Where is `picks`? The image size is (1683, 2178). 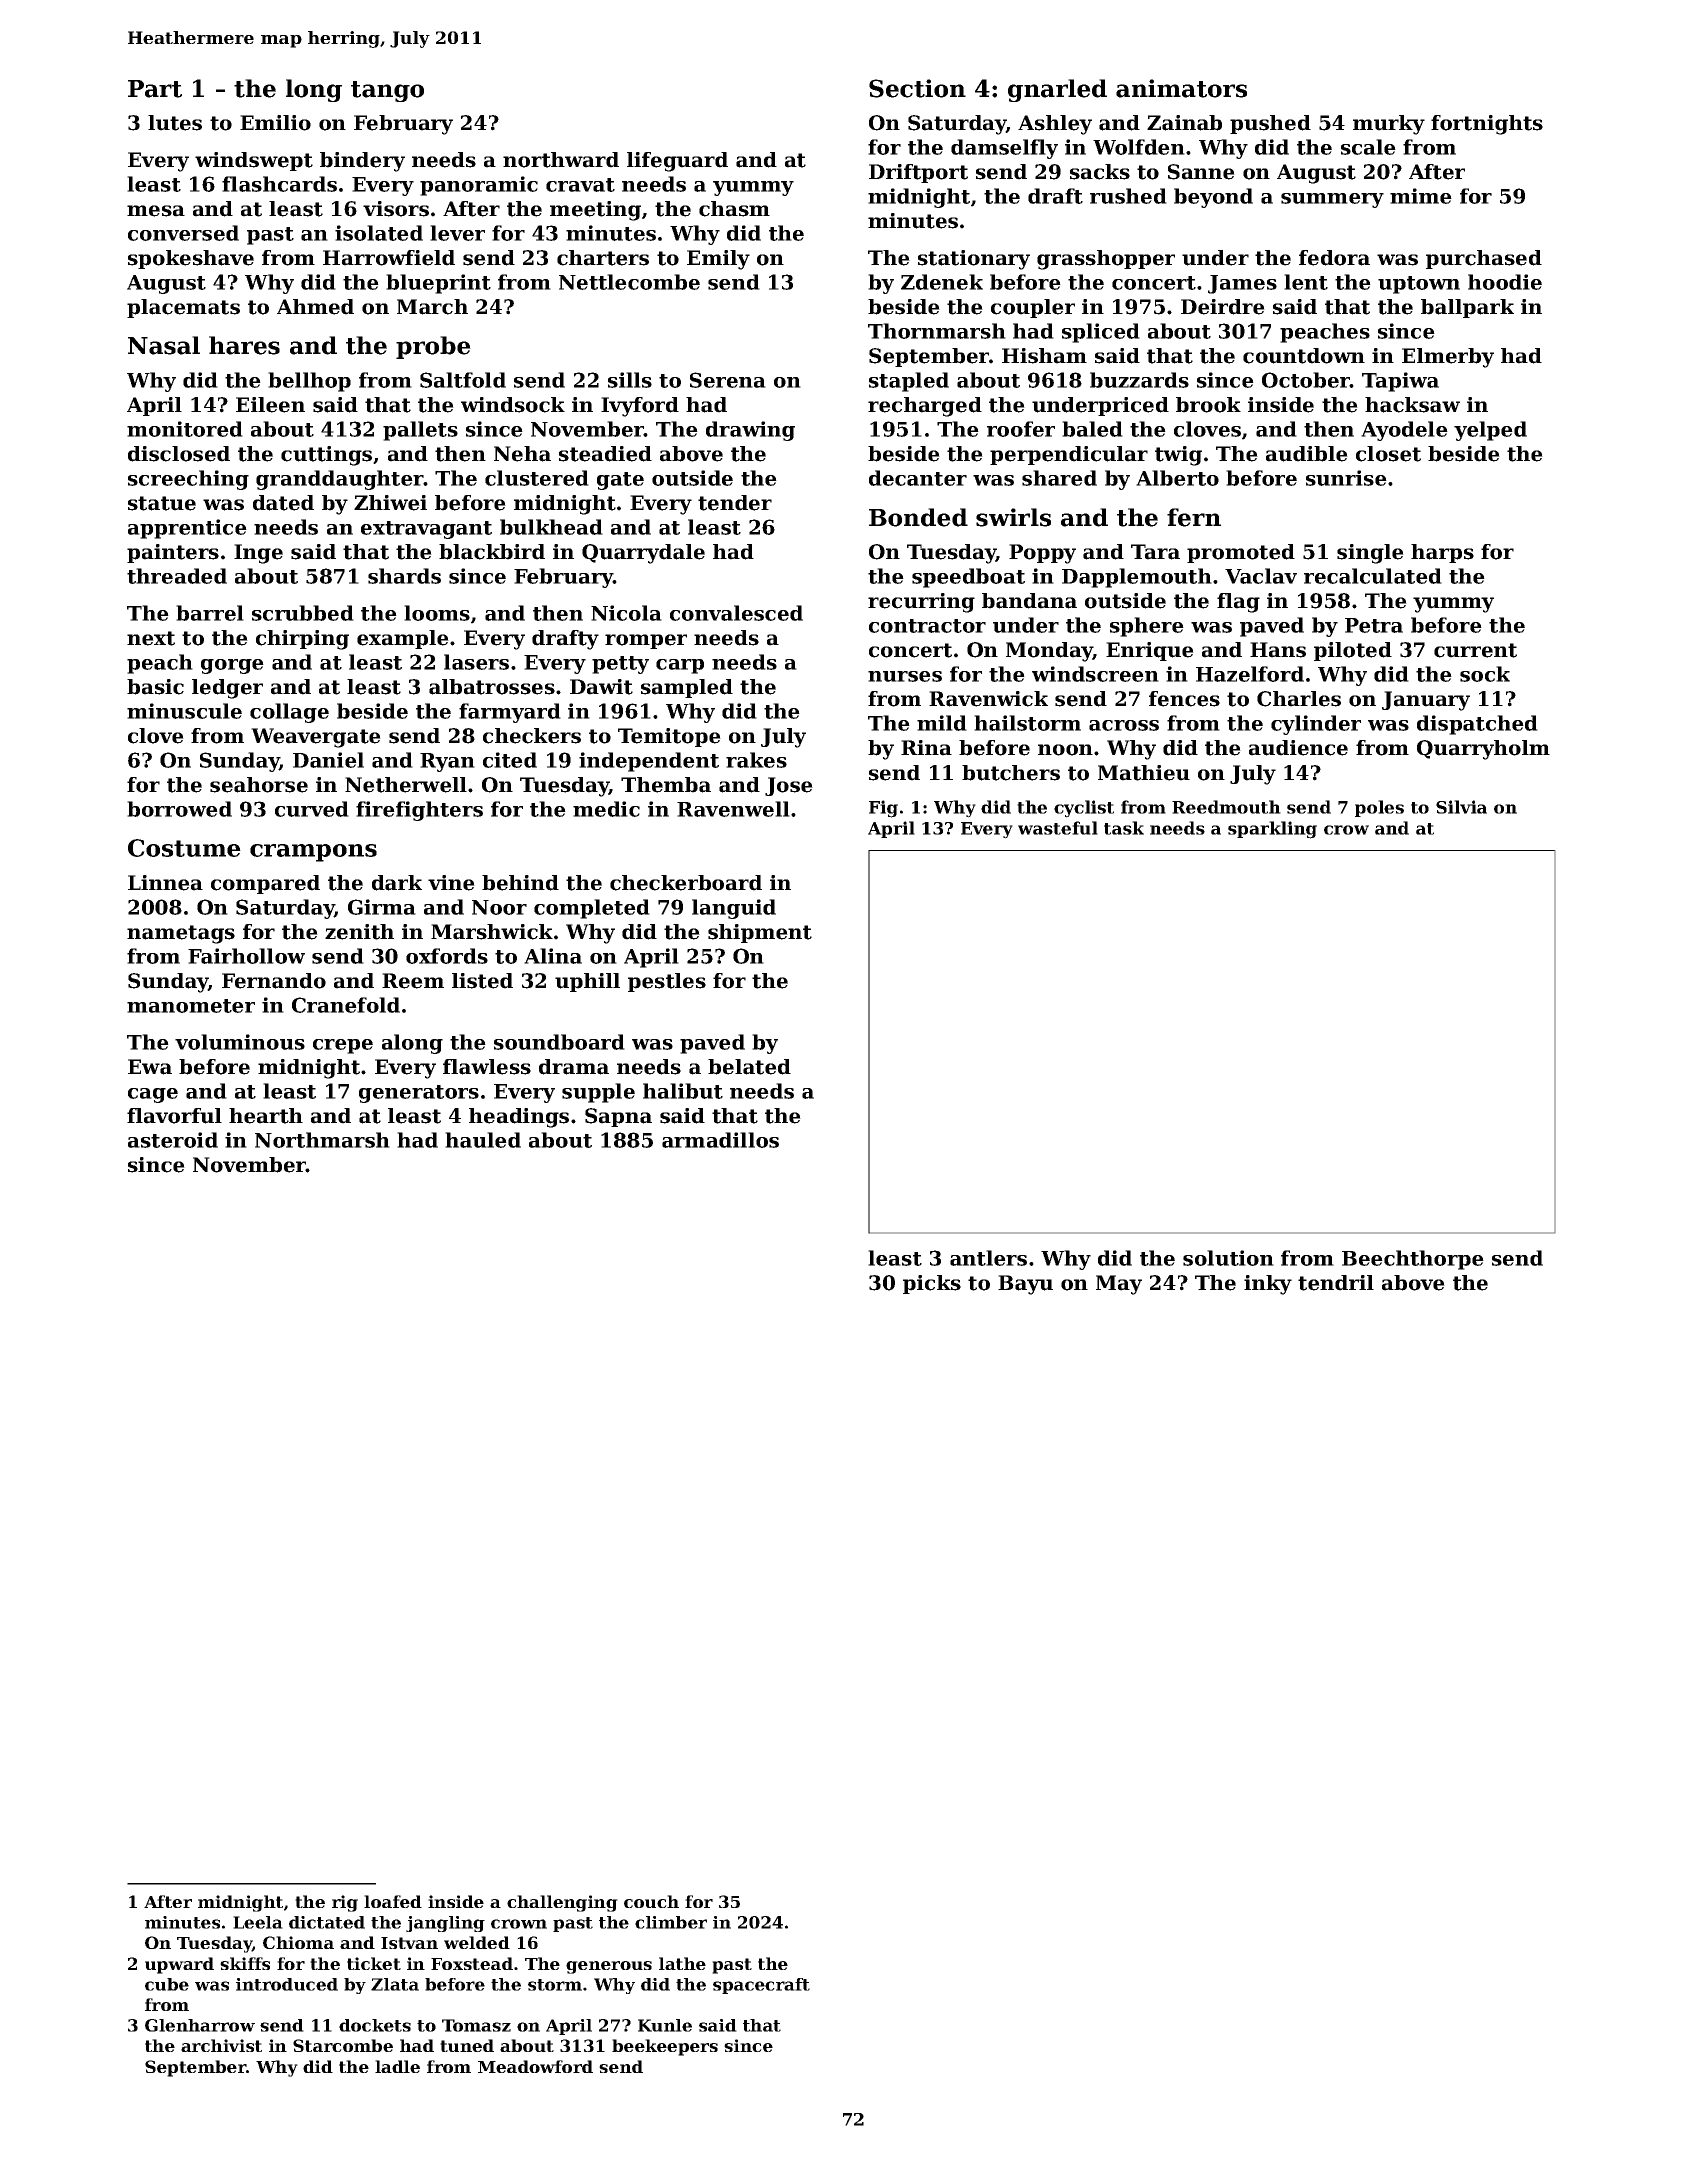 picks is located at coordinates (932, 1284).
